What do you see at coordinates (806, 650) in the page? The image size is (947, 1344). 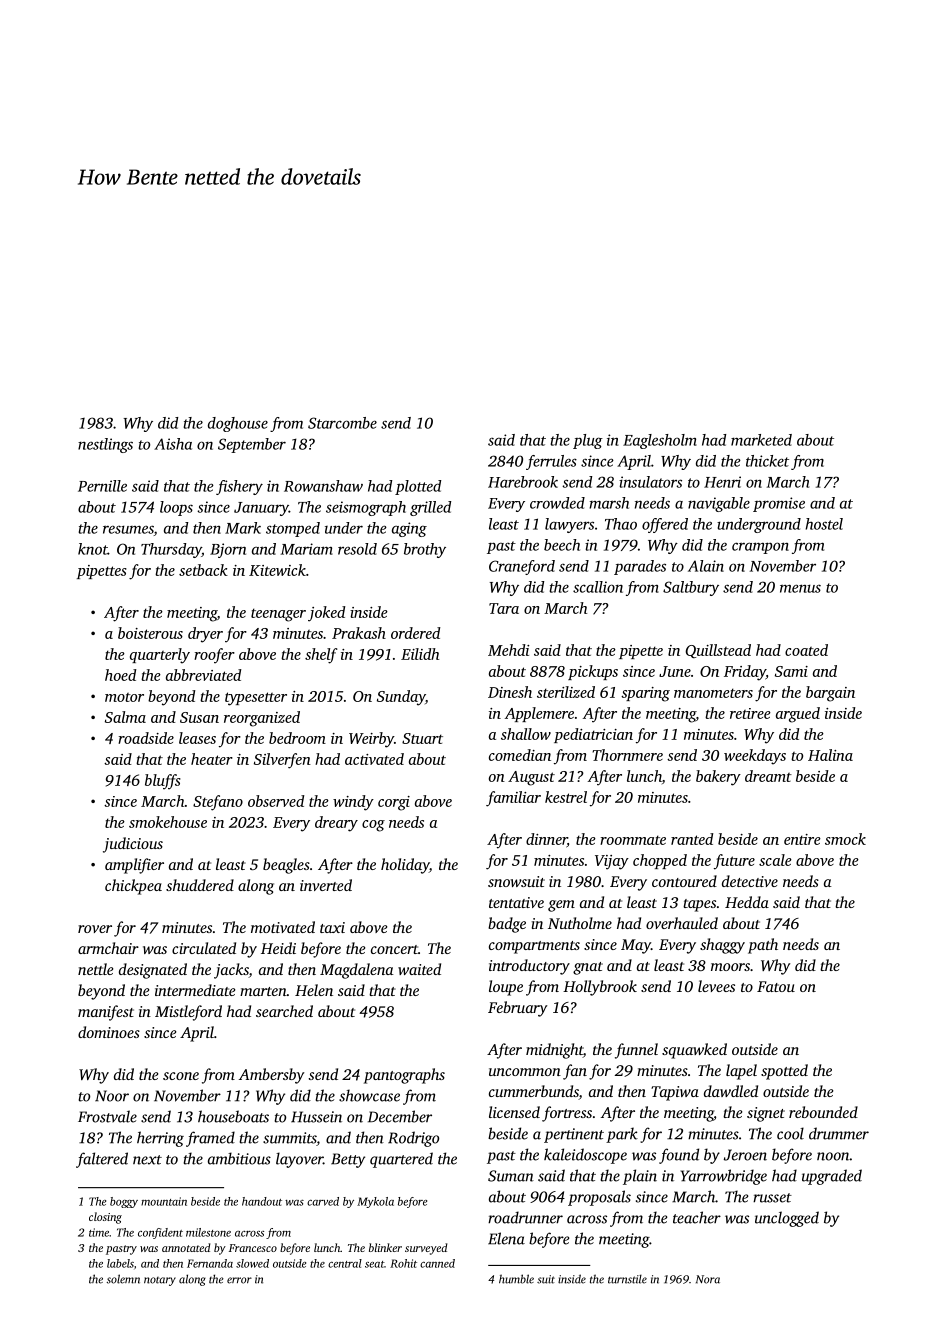 I see `coated` at bounding box center [806, 650].
